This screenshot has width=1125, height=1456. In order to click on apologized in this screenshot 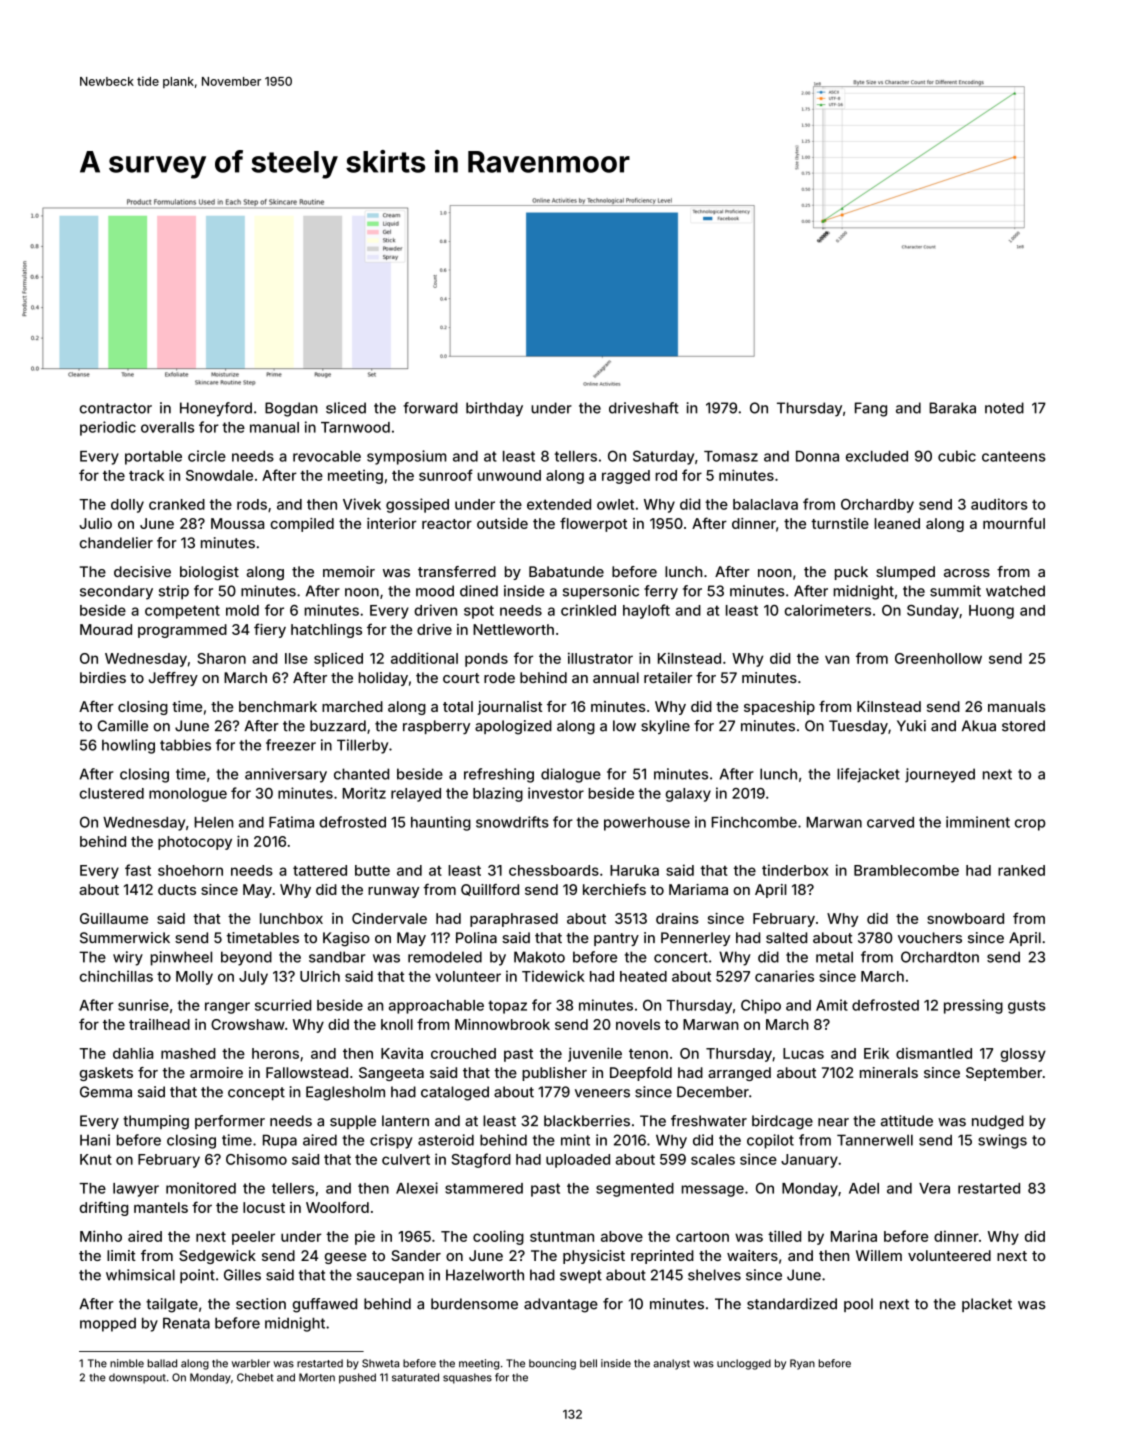, I will do `click(513, 727)`.
